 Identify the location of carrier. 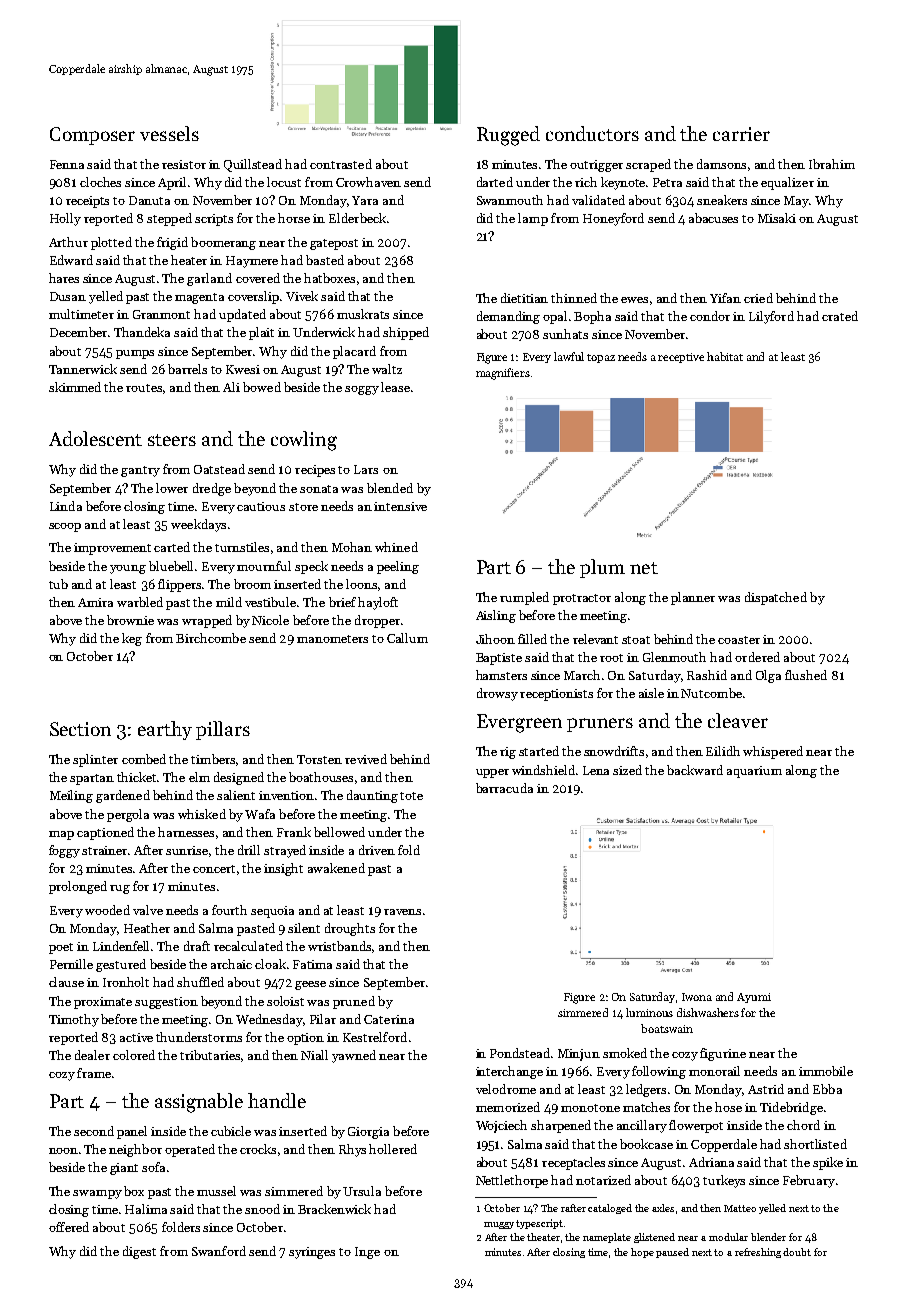
(741, 134).
